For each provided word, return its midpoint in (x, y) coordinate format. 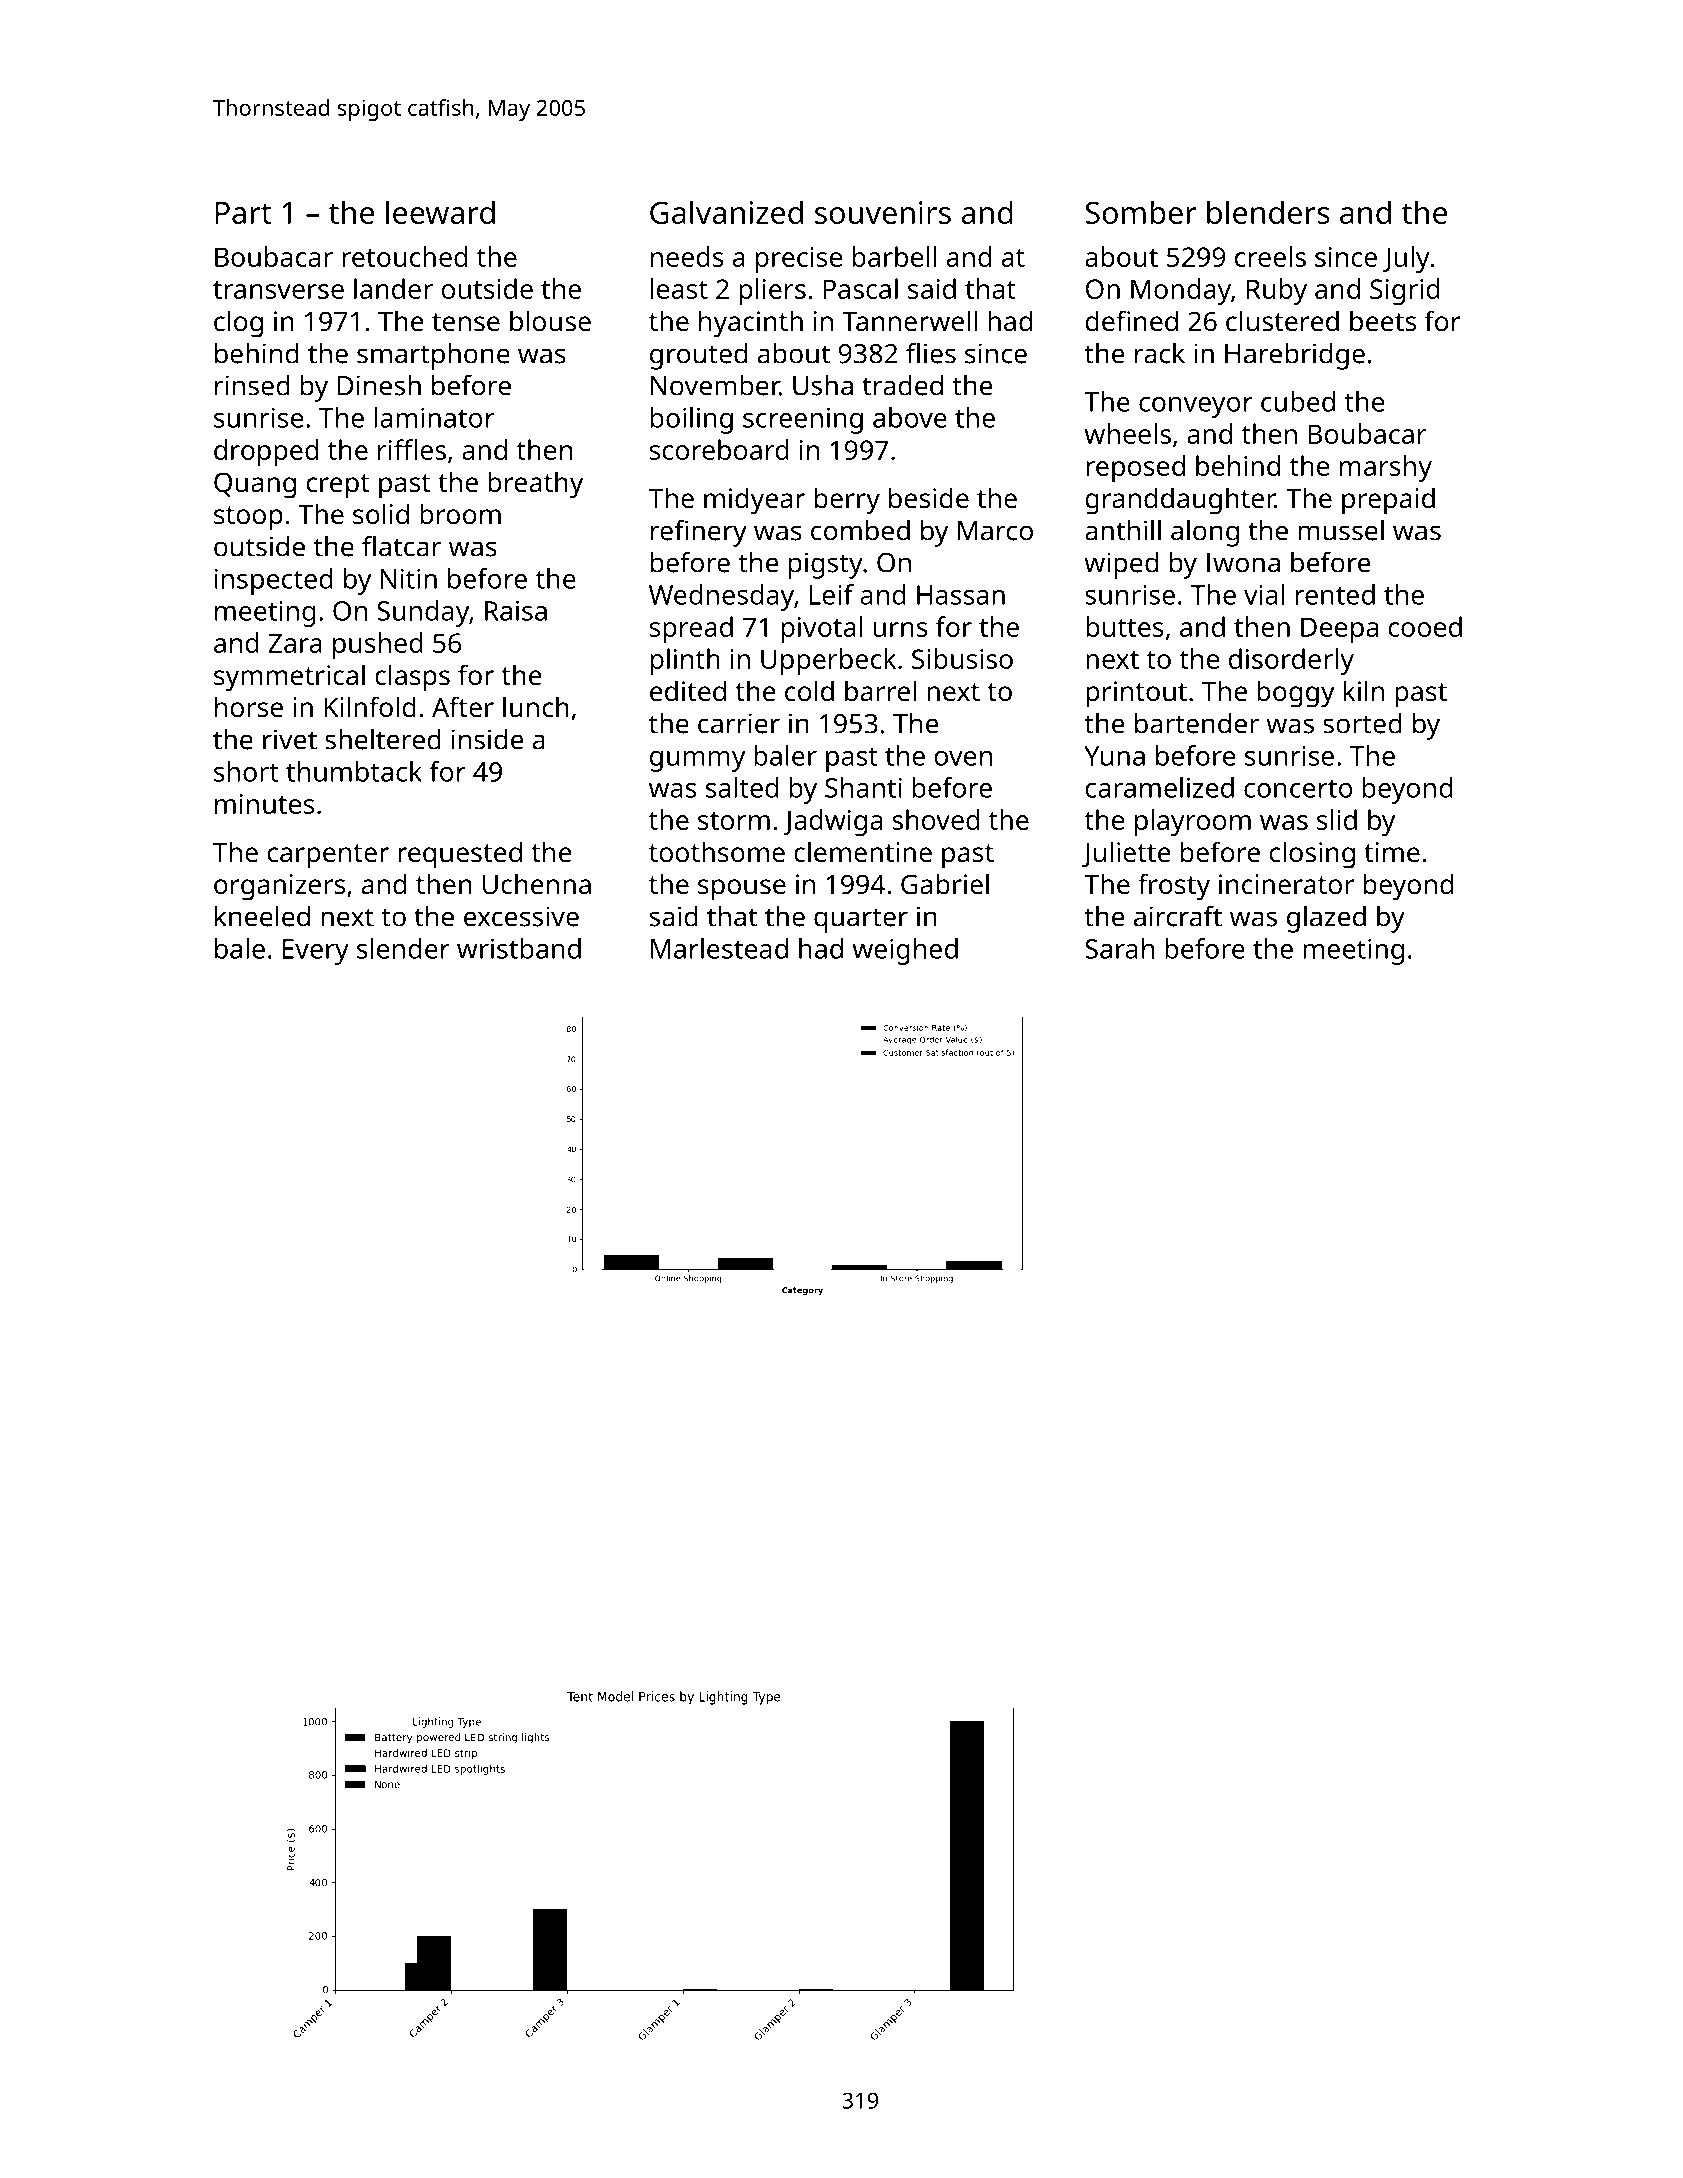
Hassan (961, 595)
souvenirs (883, 212)
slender (403, 948)
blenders (1268, 212)
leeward (440, 212)
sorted (1362, 723)
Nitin (409, 579)
